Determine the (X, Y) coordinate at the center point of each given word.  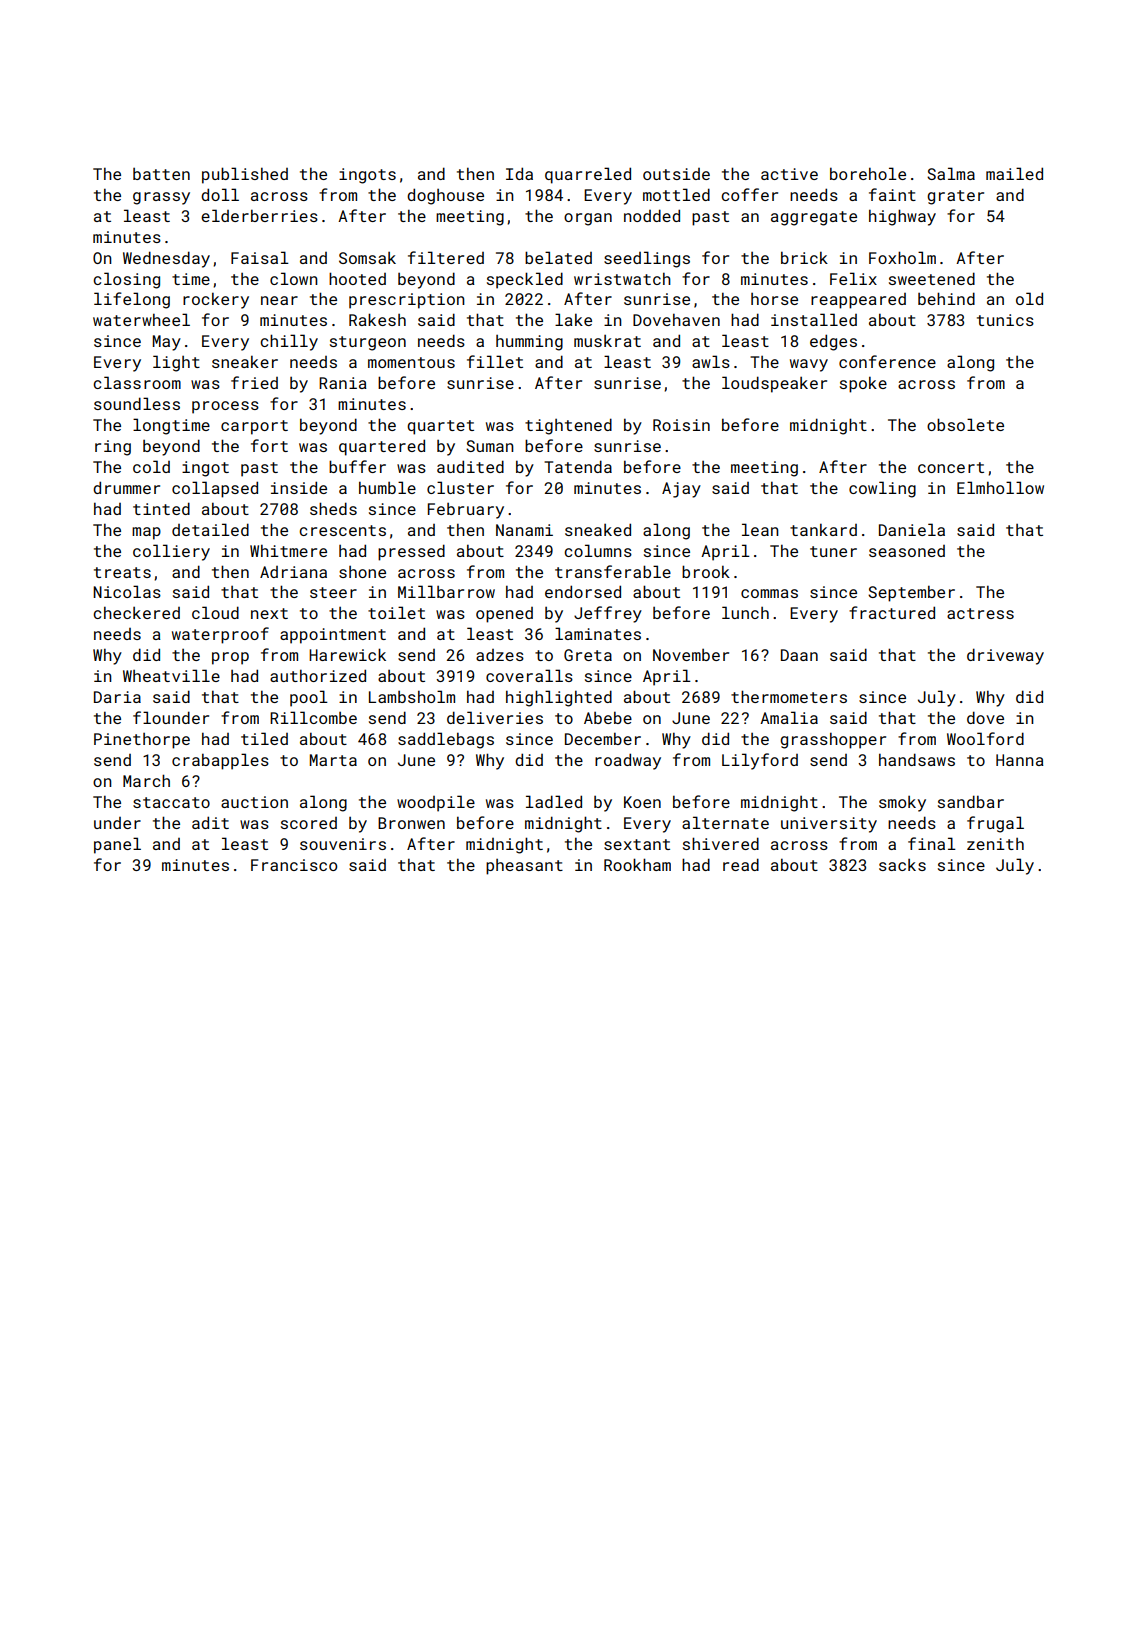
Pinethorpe (142, 741)
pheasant (524, 867)
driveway (1005, 656)
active (789, 174)
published (245, 175)
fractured (892, 612)
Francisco (294, 865)
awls (711, 361)
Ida (519, 173)
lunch (745, 612)
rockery (216, 301)
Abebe (608, 717)
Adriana (293, 572)
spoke (863, 385)
